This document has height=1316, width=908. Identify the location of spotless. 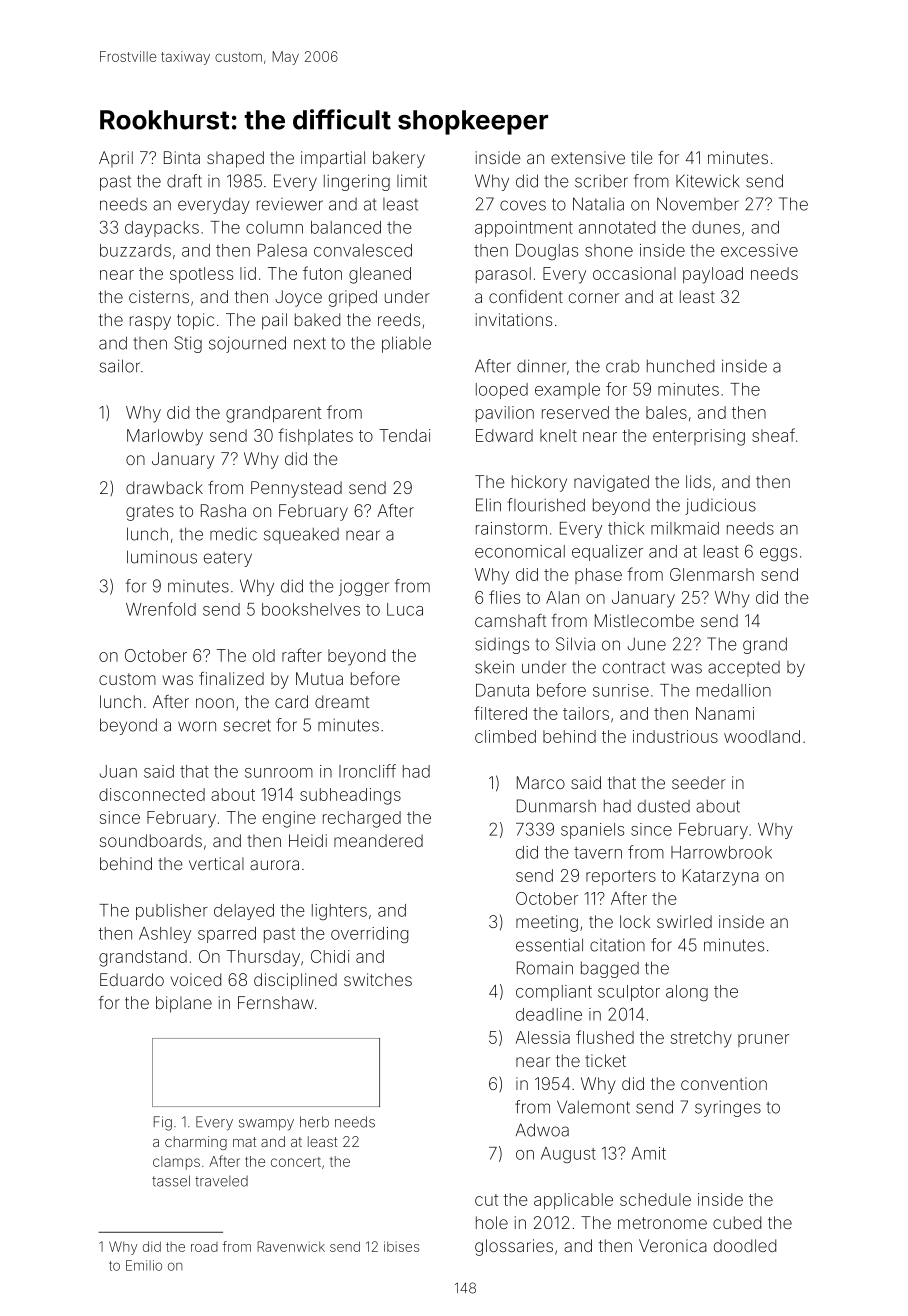
(201, 275).
